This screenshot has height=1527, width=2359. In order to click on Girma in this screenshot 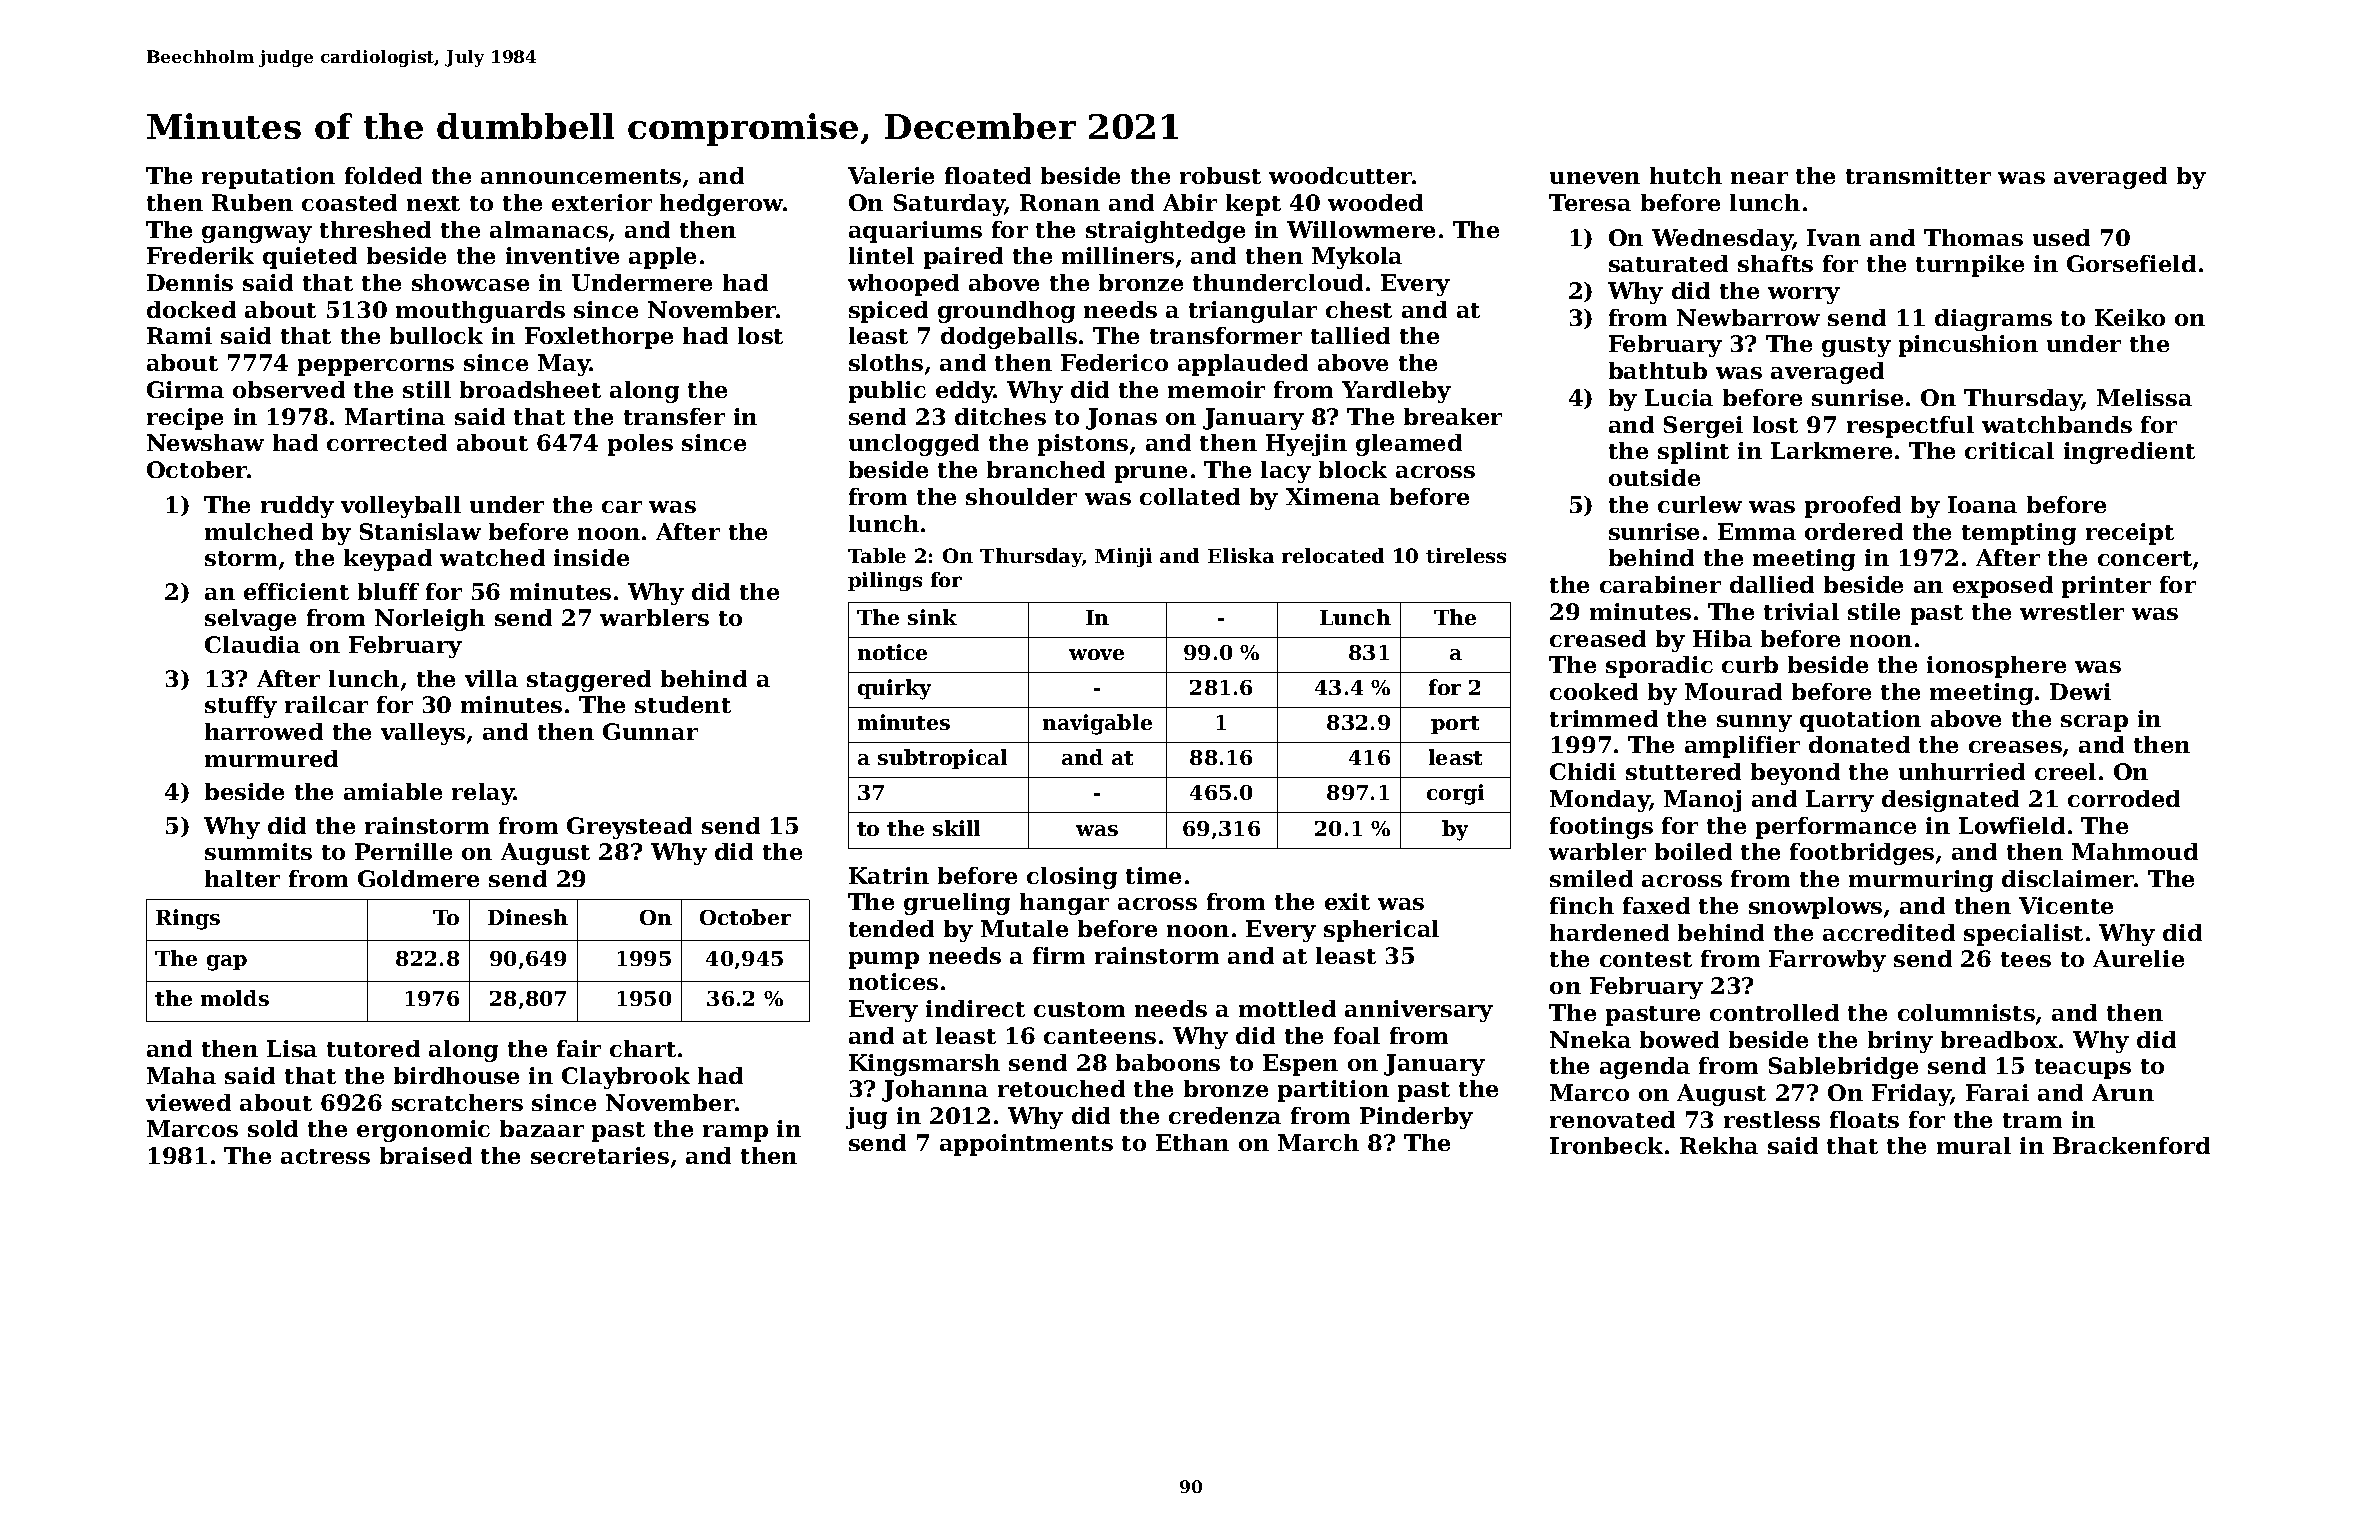, I will do `click(185, 389)`.
